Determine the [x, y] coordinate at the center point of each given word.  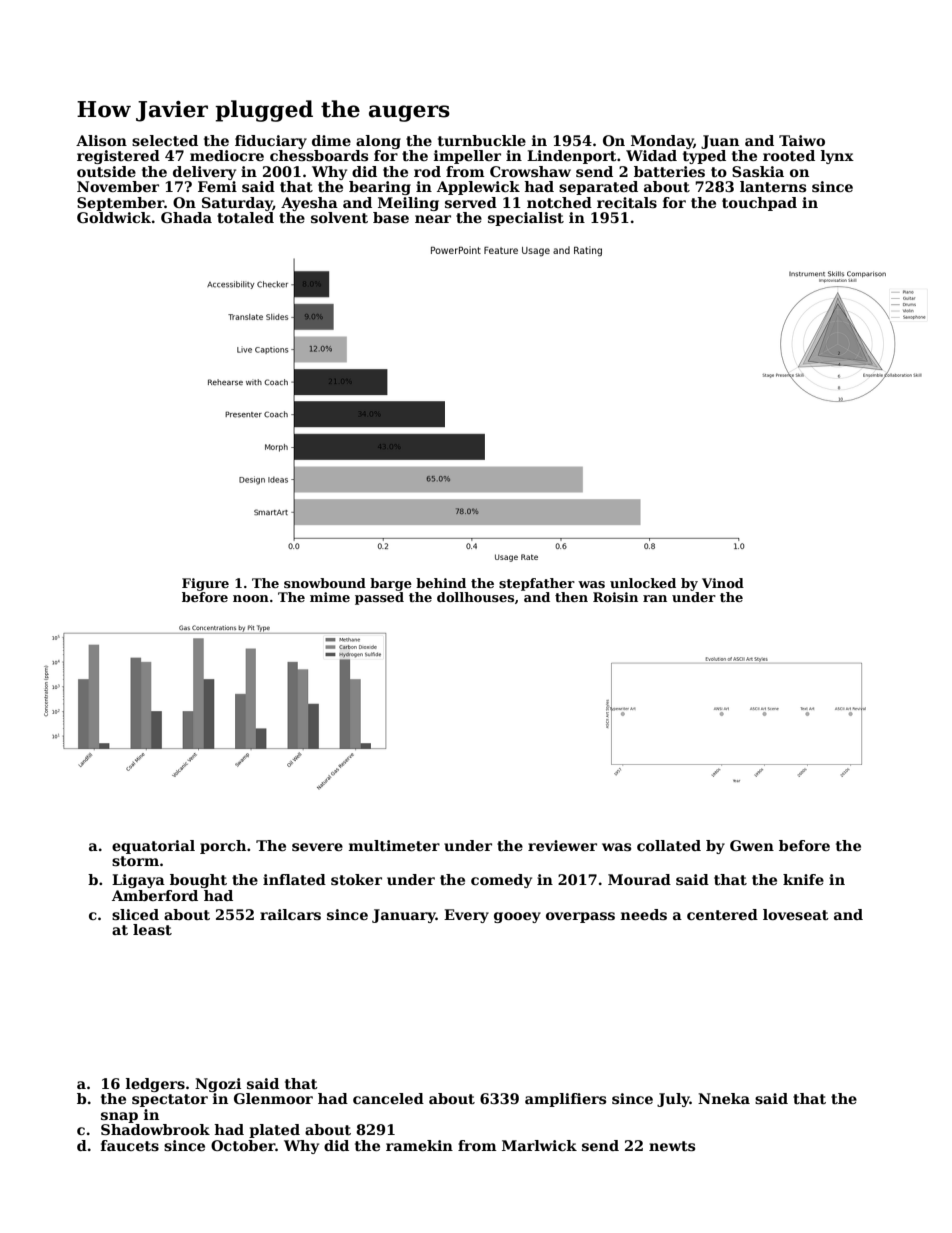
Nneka [724, 1098]
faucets [130, 1145]
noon [251, 598]
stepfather [537, 584]
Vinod [723, 583]
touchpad [759, 204]
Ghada [186, 217]
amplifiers [565, 1100]
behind [441, 583]
